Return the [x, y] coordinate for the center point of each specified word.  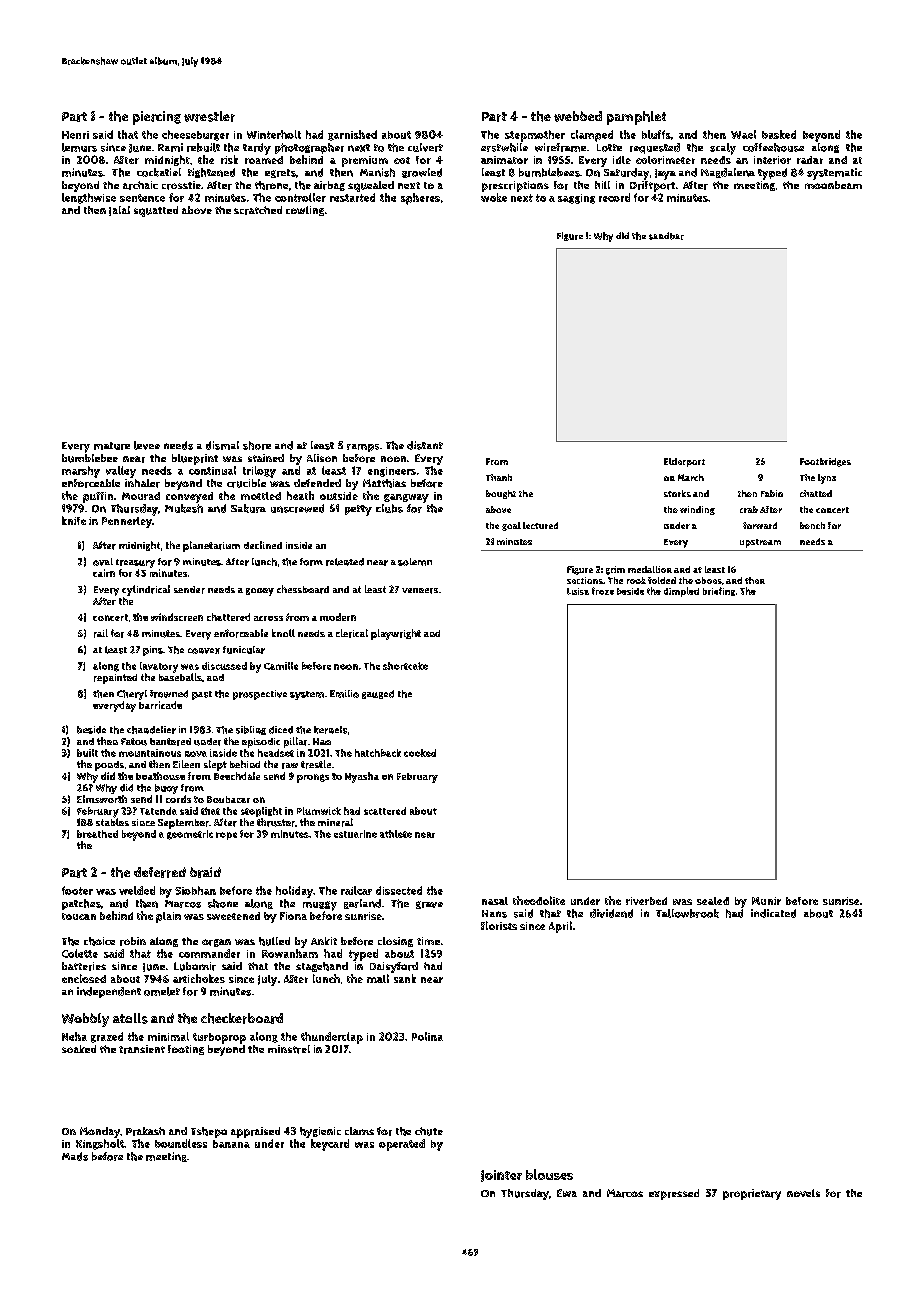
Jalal [119, 211]
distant [425, 445]
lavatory [159, 667]
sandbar [666, 236]
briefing [719, 591]
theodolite [539, 900]
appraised [255, 1132]
